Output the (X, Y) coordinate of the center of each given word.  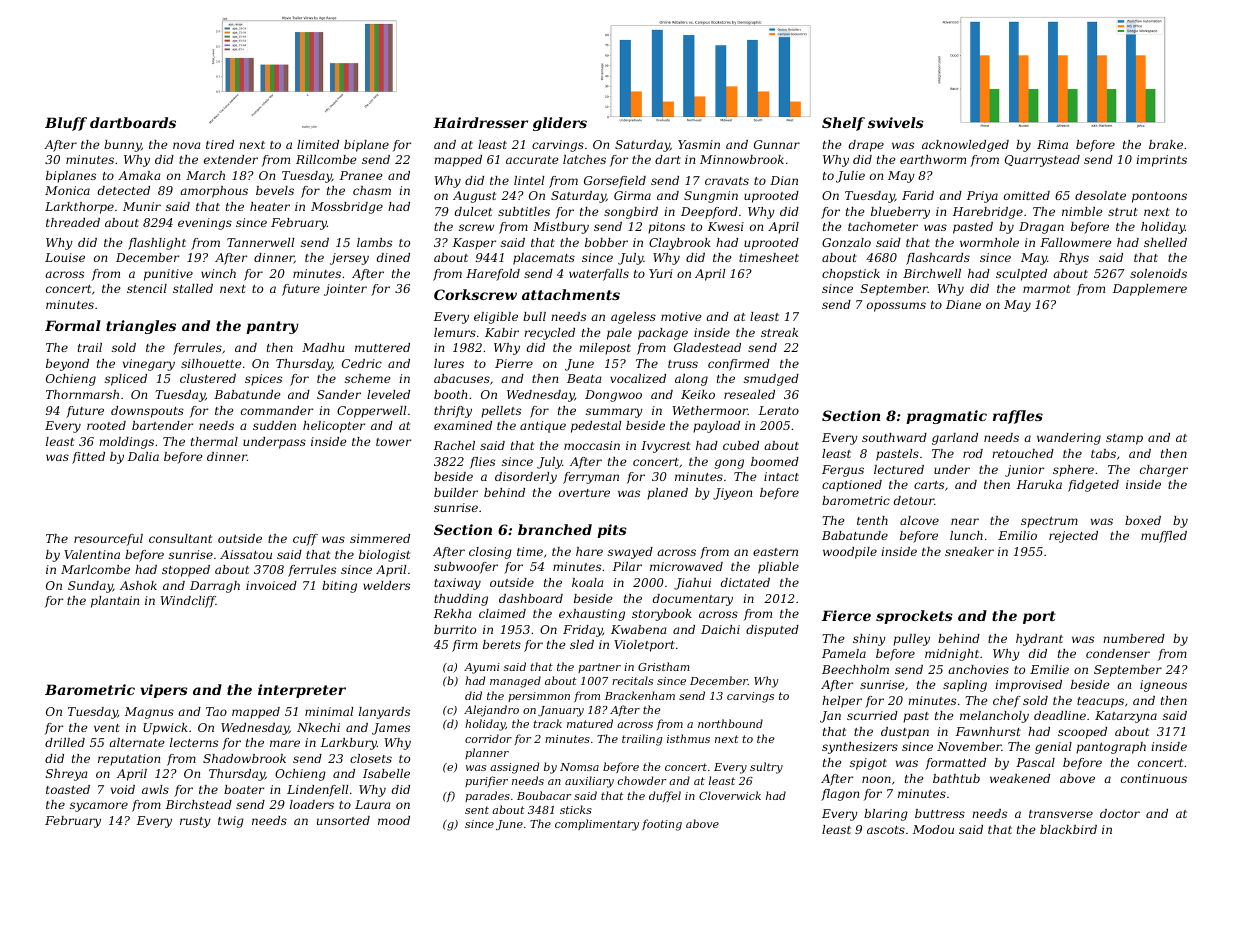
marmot (1046, 289)
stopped (186, 571)
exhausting (592, 615)
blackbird (1068, 829)
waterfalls (599, 275)
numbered (1134, 638)
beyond (67, 365)
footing (662, 825)
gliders (560, 124)
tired (220, 144)
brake (1166, 144)
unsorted (343, 820)
